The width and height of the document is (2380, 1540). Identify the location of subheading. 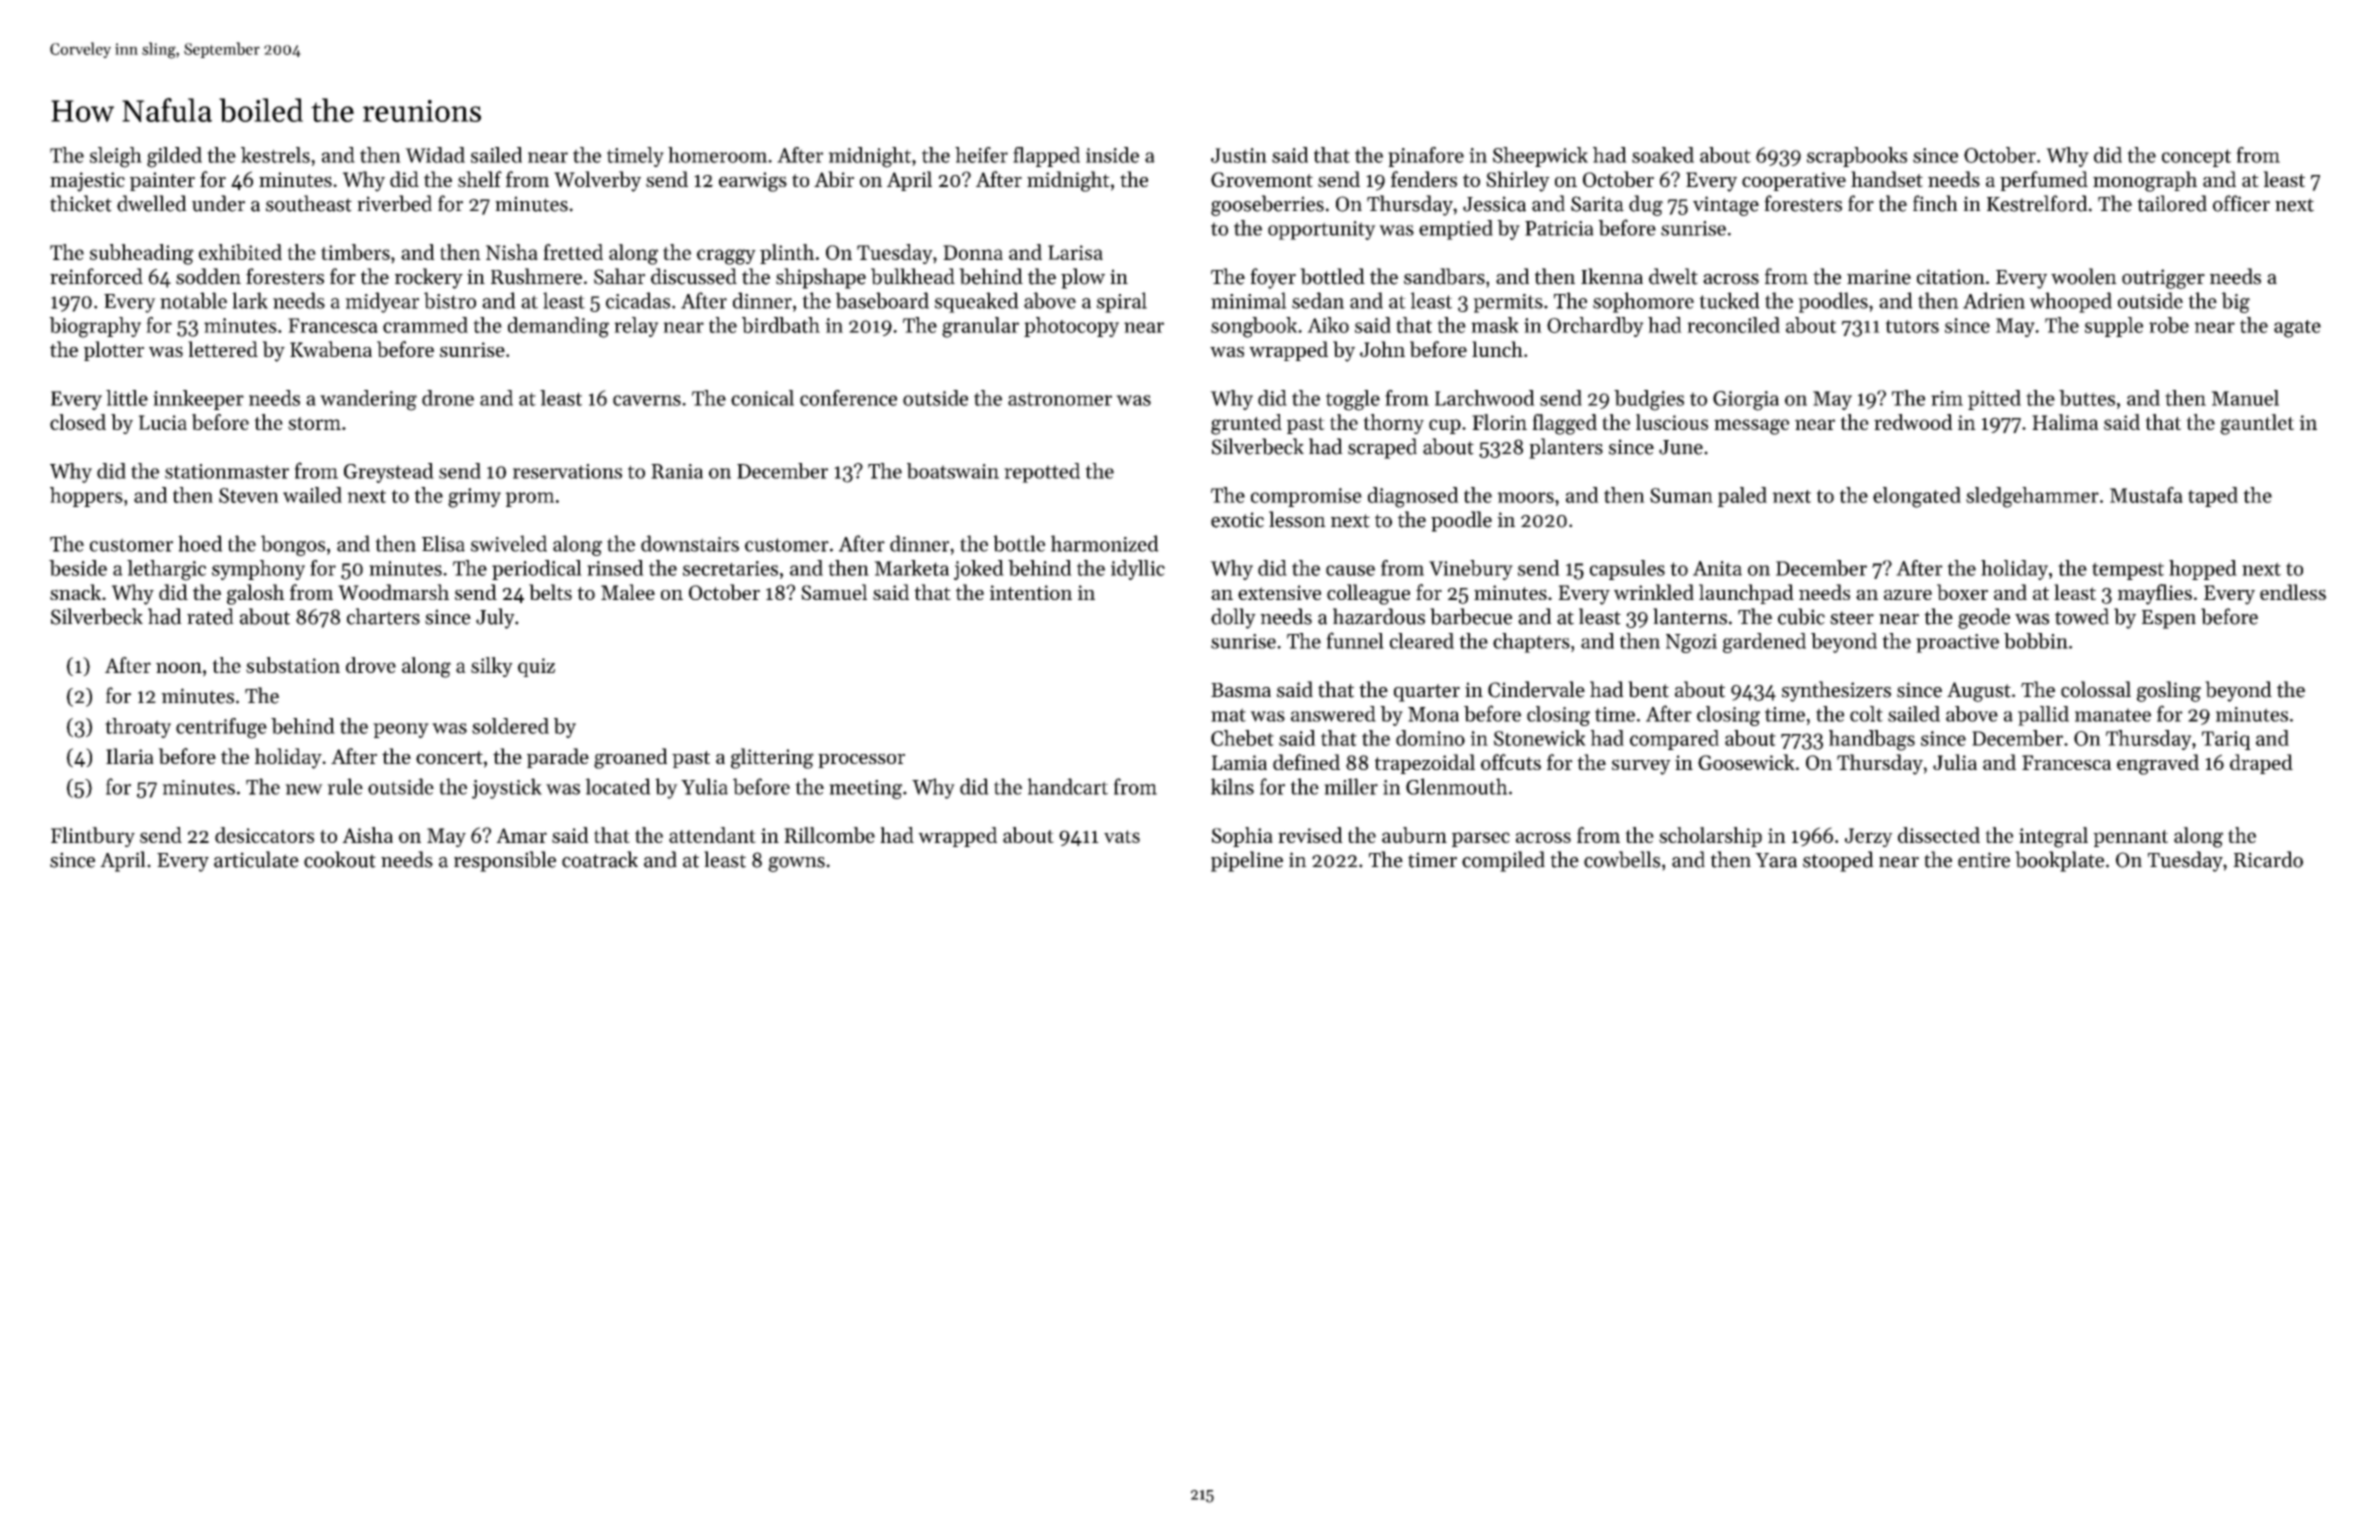
(142, 254).
